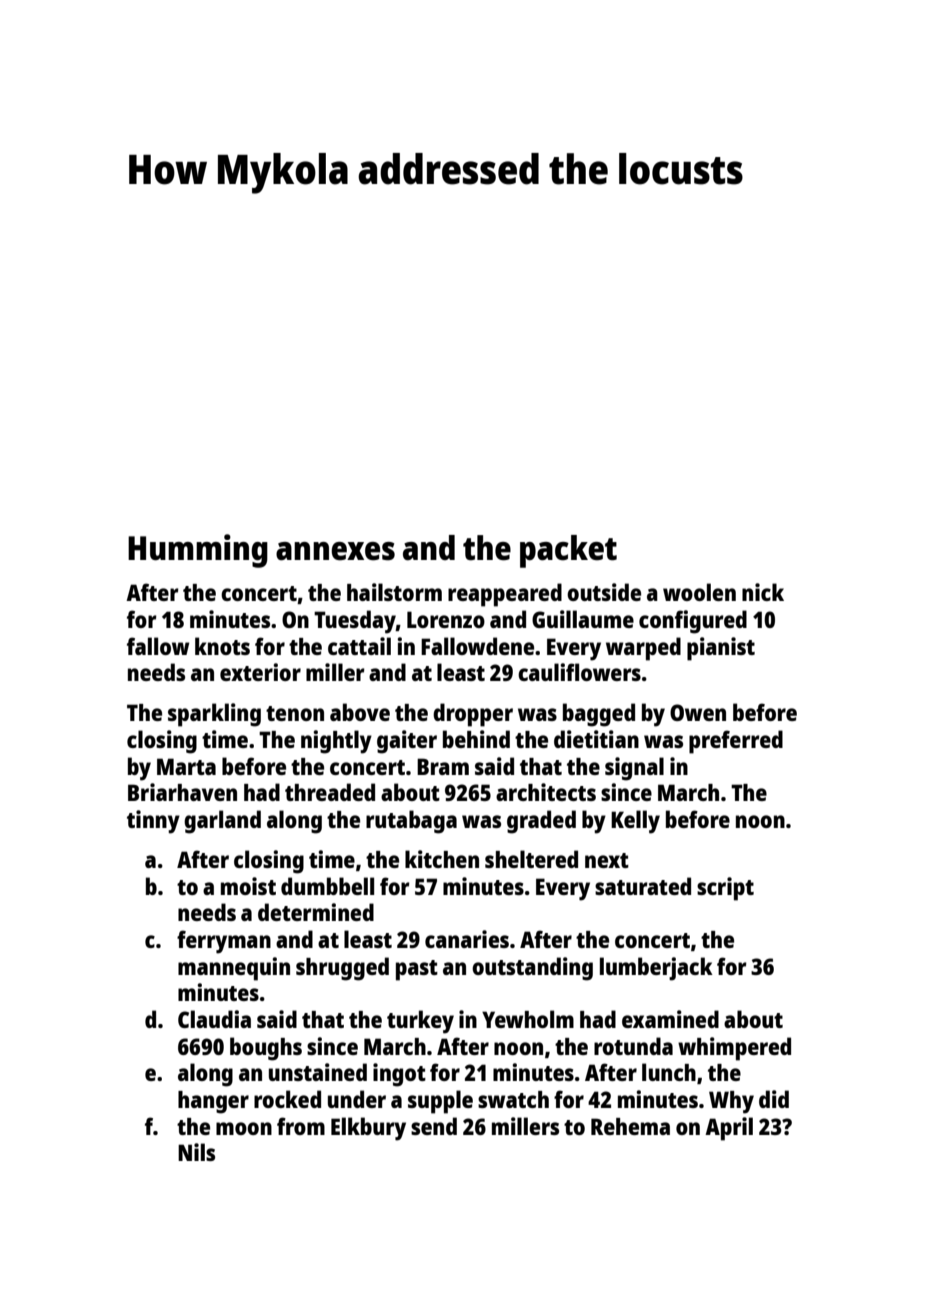  I want to click on moist, so click(248, 886).
